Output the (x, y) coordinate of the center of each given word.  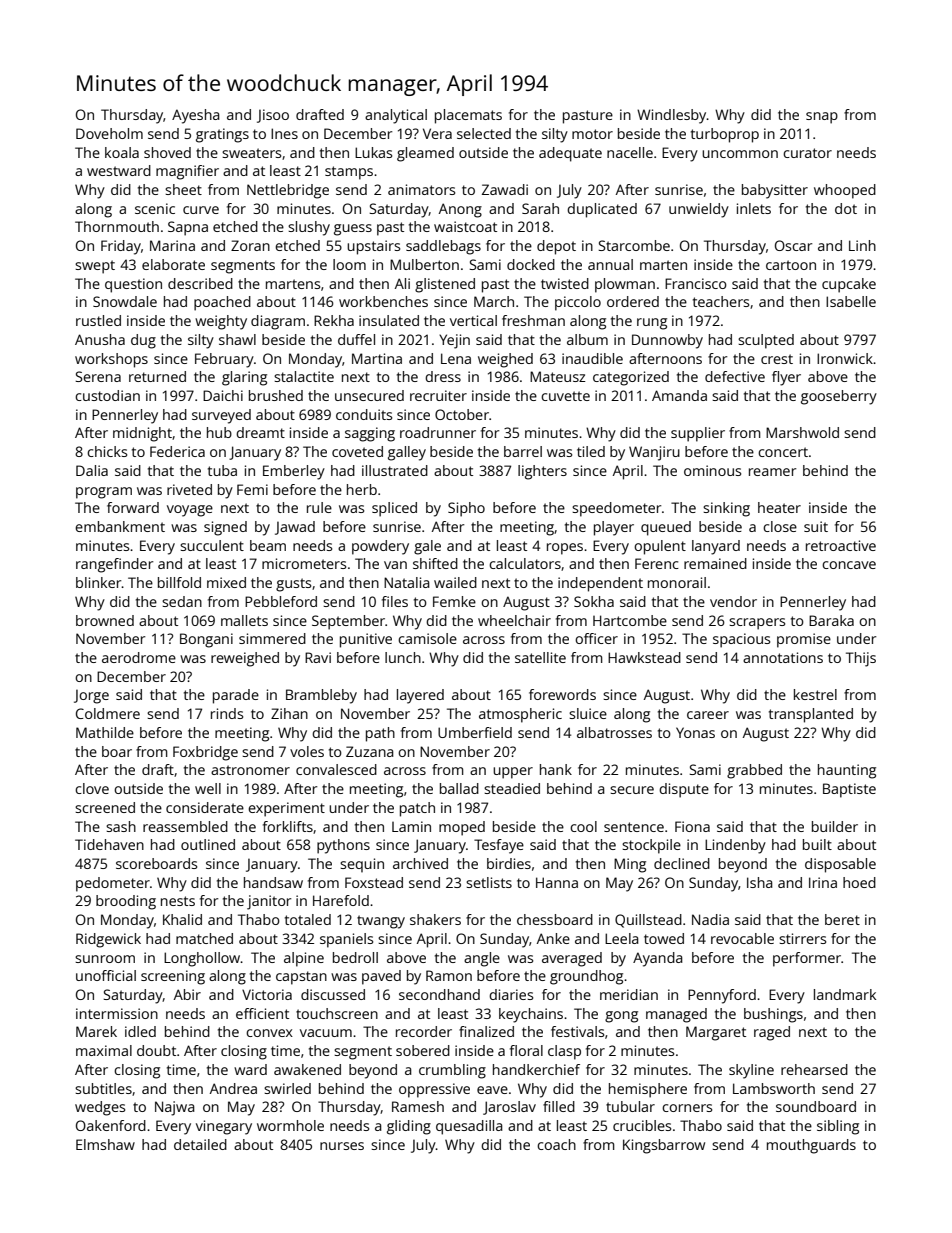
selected (484, 133)
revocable (742, 938)
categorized (631, 378)
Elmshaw (105, 1144)
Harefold (341, 900)
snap (822, 118)
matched (204, 938)
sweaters (251, 153)
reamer (772, 472)
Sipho (466, 509)
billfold (179, 582)
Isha (760, 882)
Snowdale (125, 301)
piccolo (578, 303)
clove (92, 788)
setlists (489, 882)
